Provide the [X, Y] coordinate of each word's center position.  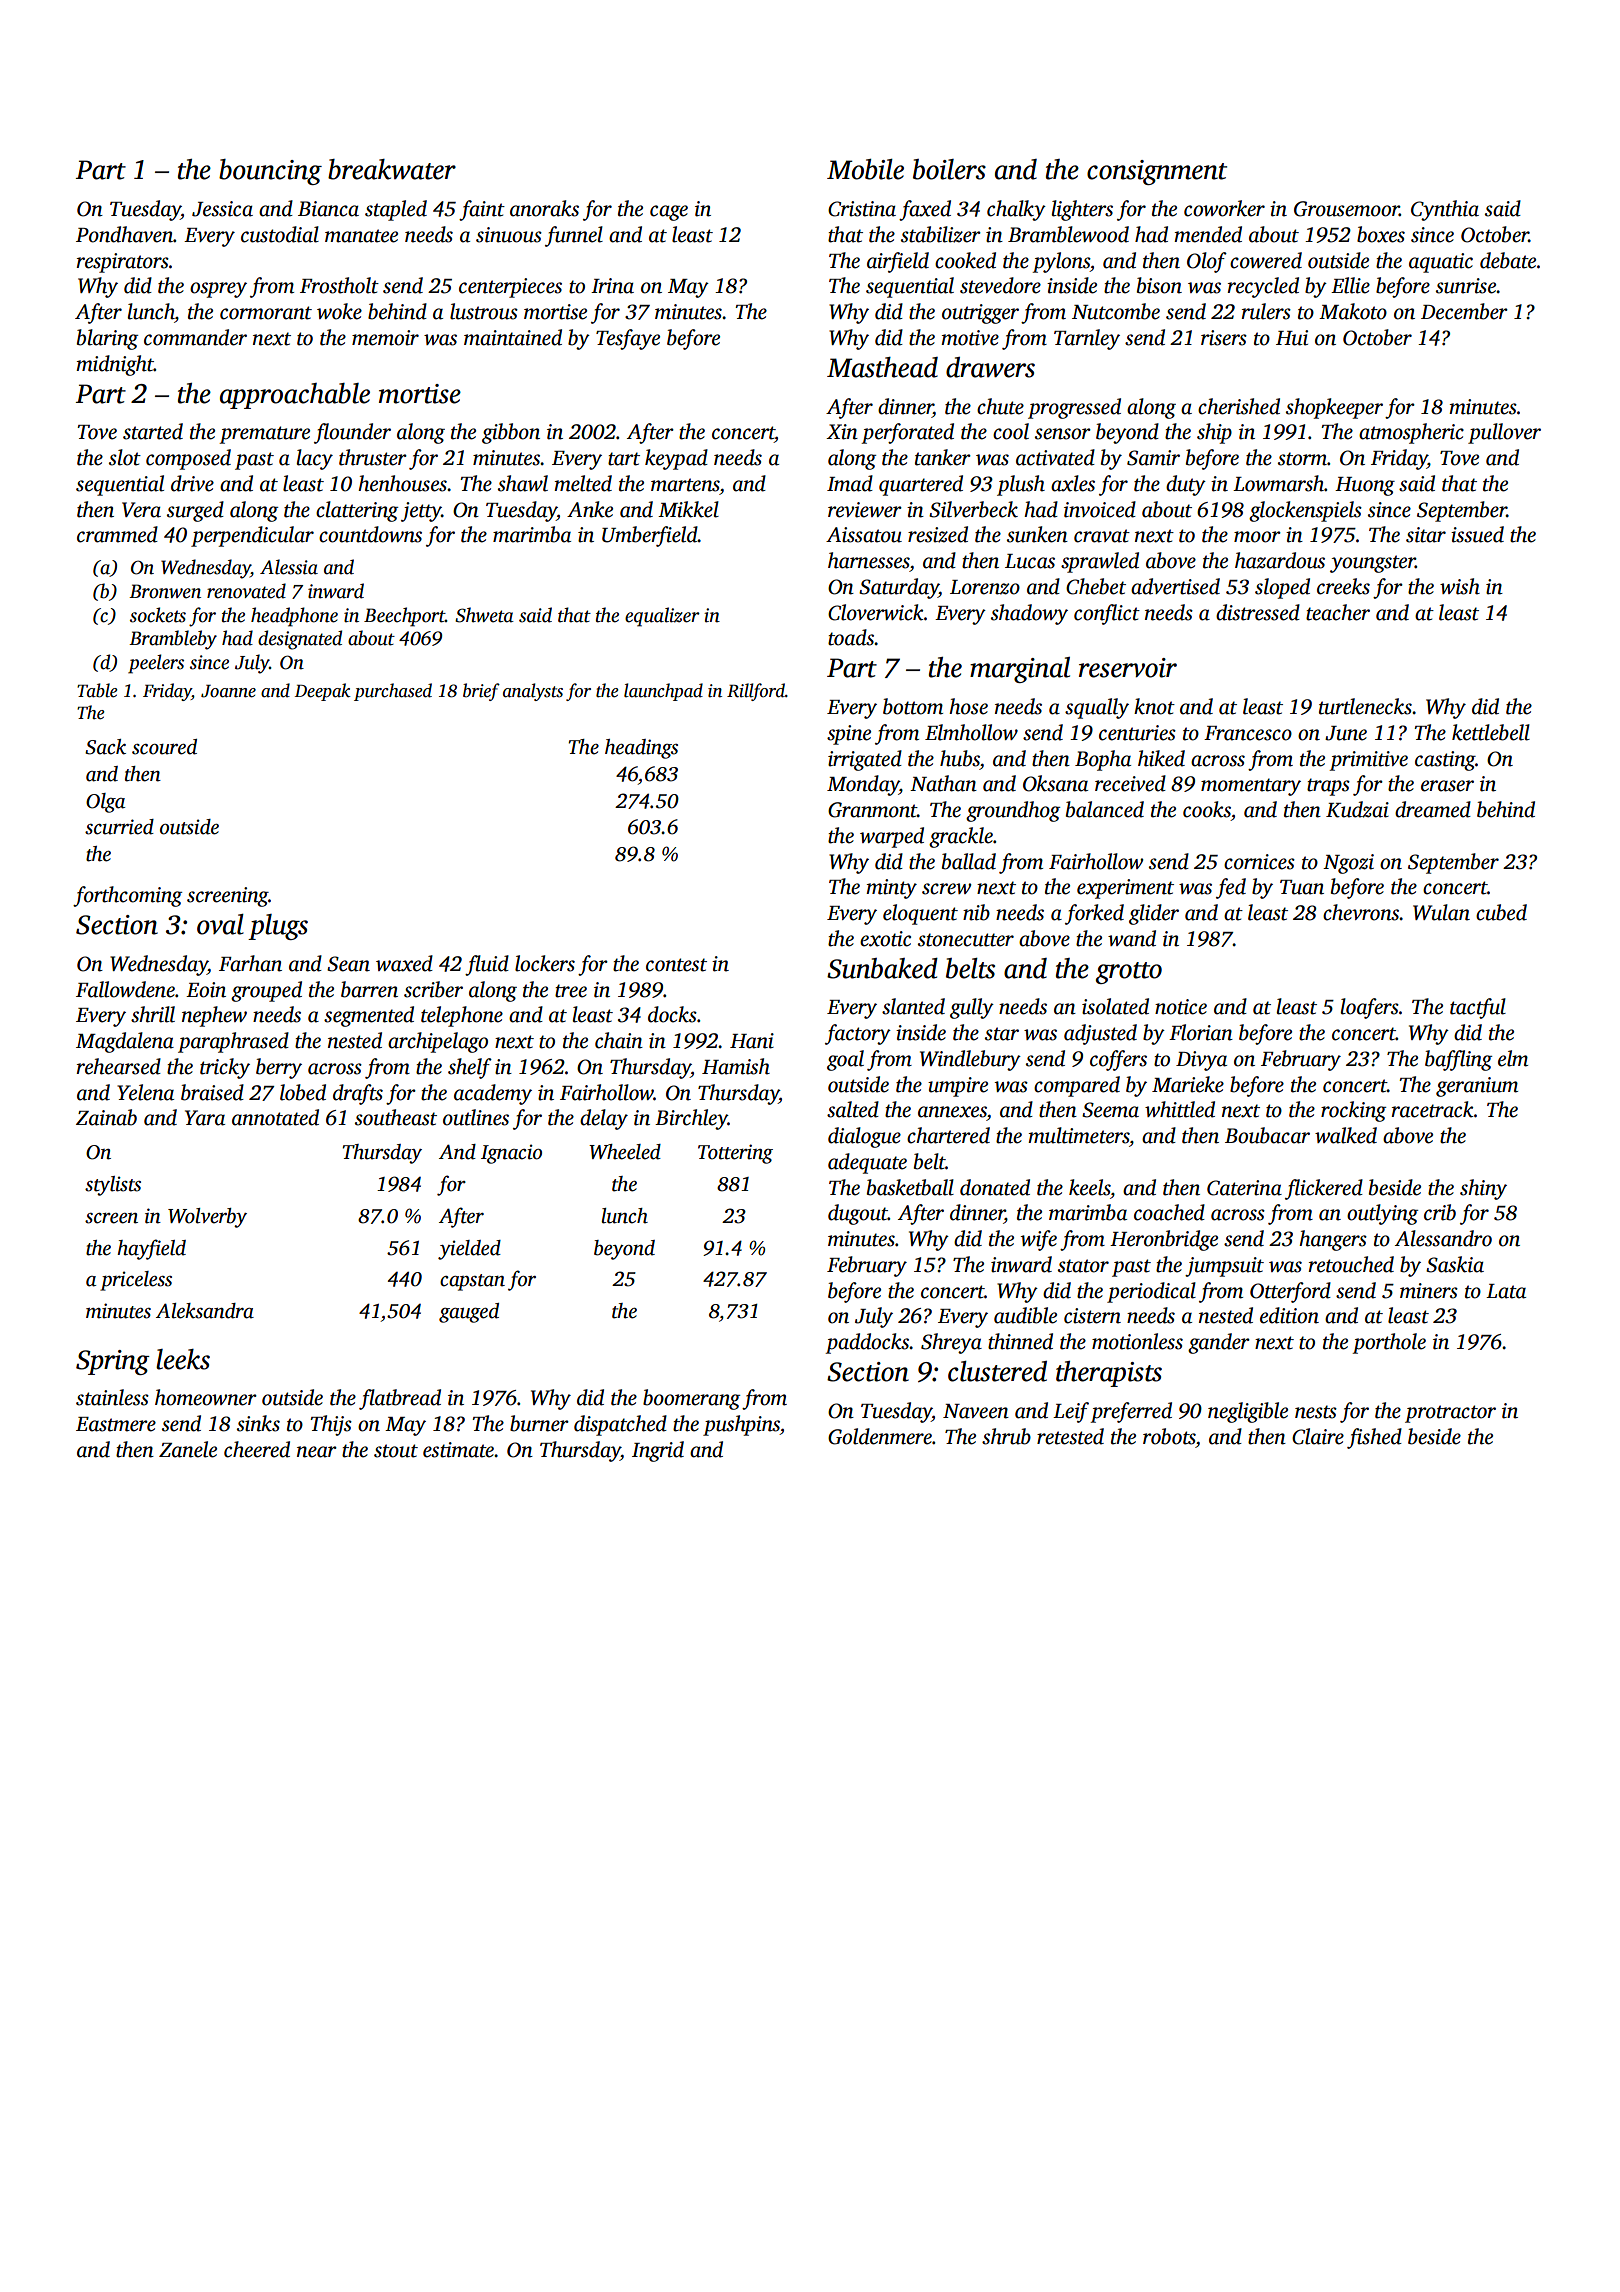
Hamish [736, 1066]
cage [669, 213]
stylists [113, 1186]
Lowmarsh [1278, 483]
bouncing [270, 172]
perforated [907, 433]
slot [125, 457]
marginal [1020, 670]
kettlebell [1491, 732]
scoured [164, 747]
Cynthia [1445, 210]
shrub [1006, 1436]
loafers [1370, 1008]
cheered [257, 1449]
